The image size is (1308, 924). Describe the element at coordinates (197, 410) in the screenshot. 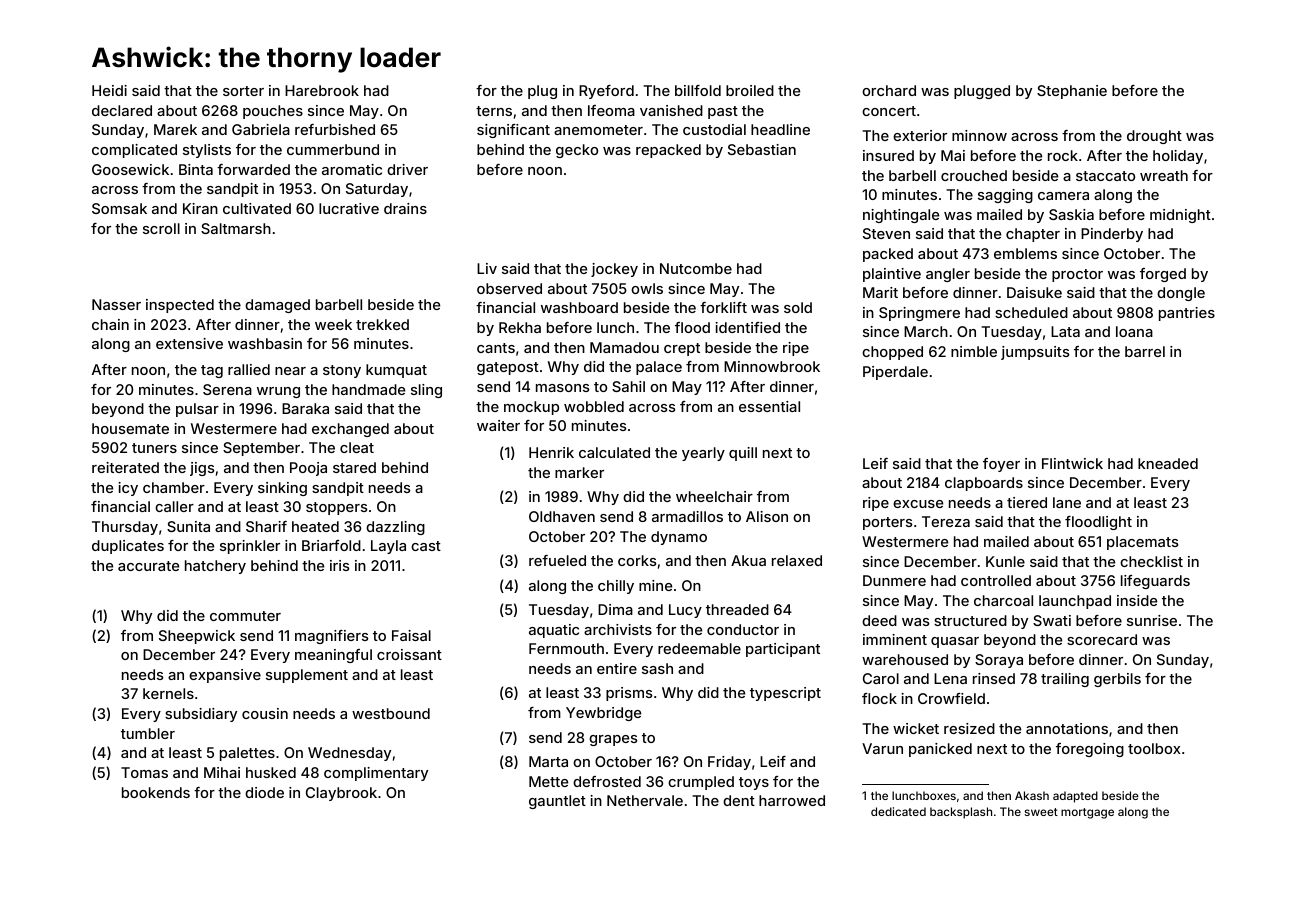

I see `pulsar` at that location.
